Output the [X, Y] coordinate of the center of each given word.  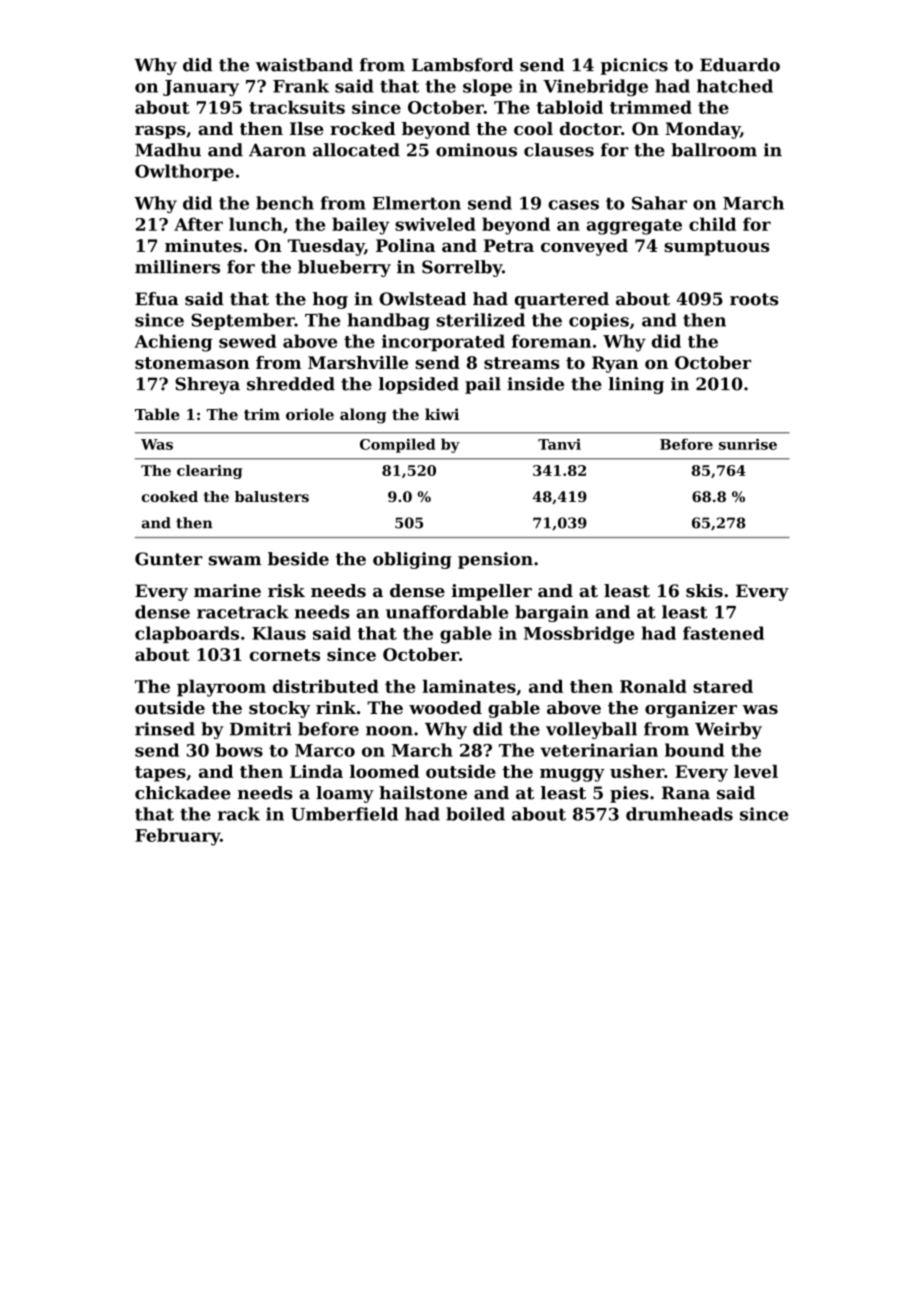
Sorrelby [462, 268]
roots [754, 299]
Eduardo [740, 65]
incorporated [443, 342]
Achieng [173, 343]
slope [487, 87]
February [177, 837]
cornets [285, 655]
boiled [475, 814]
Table [157, 414]
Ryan [615, 364]
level [756, 771]
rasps [160, 132]
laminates [469, 686]
